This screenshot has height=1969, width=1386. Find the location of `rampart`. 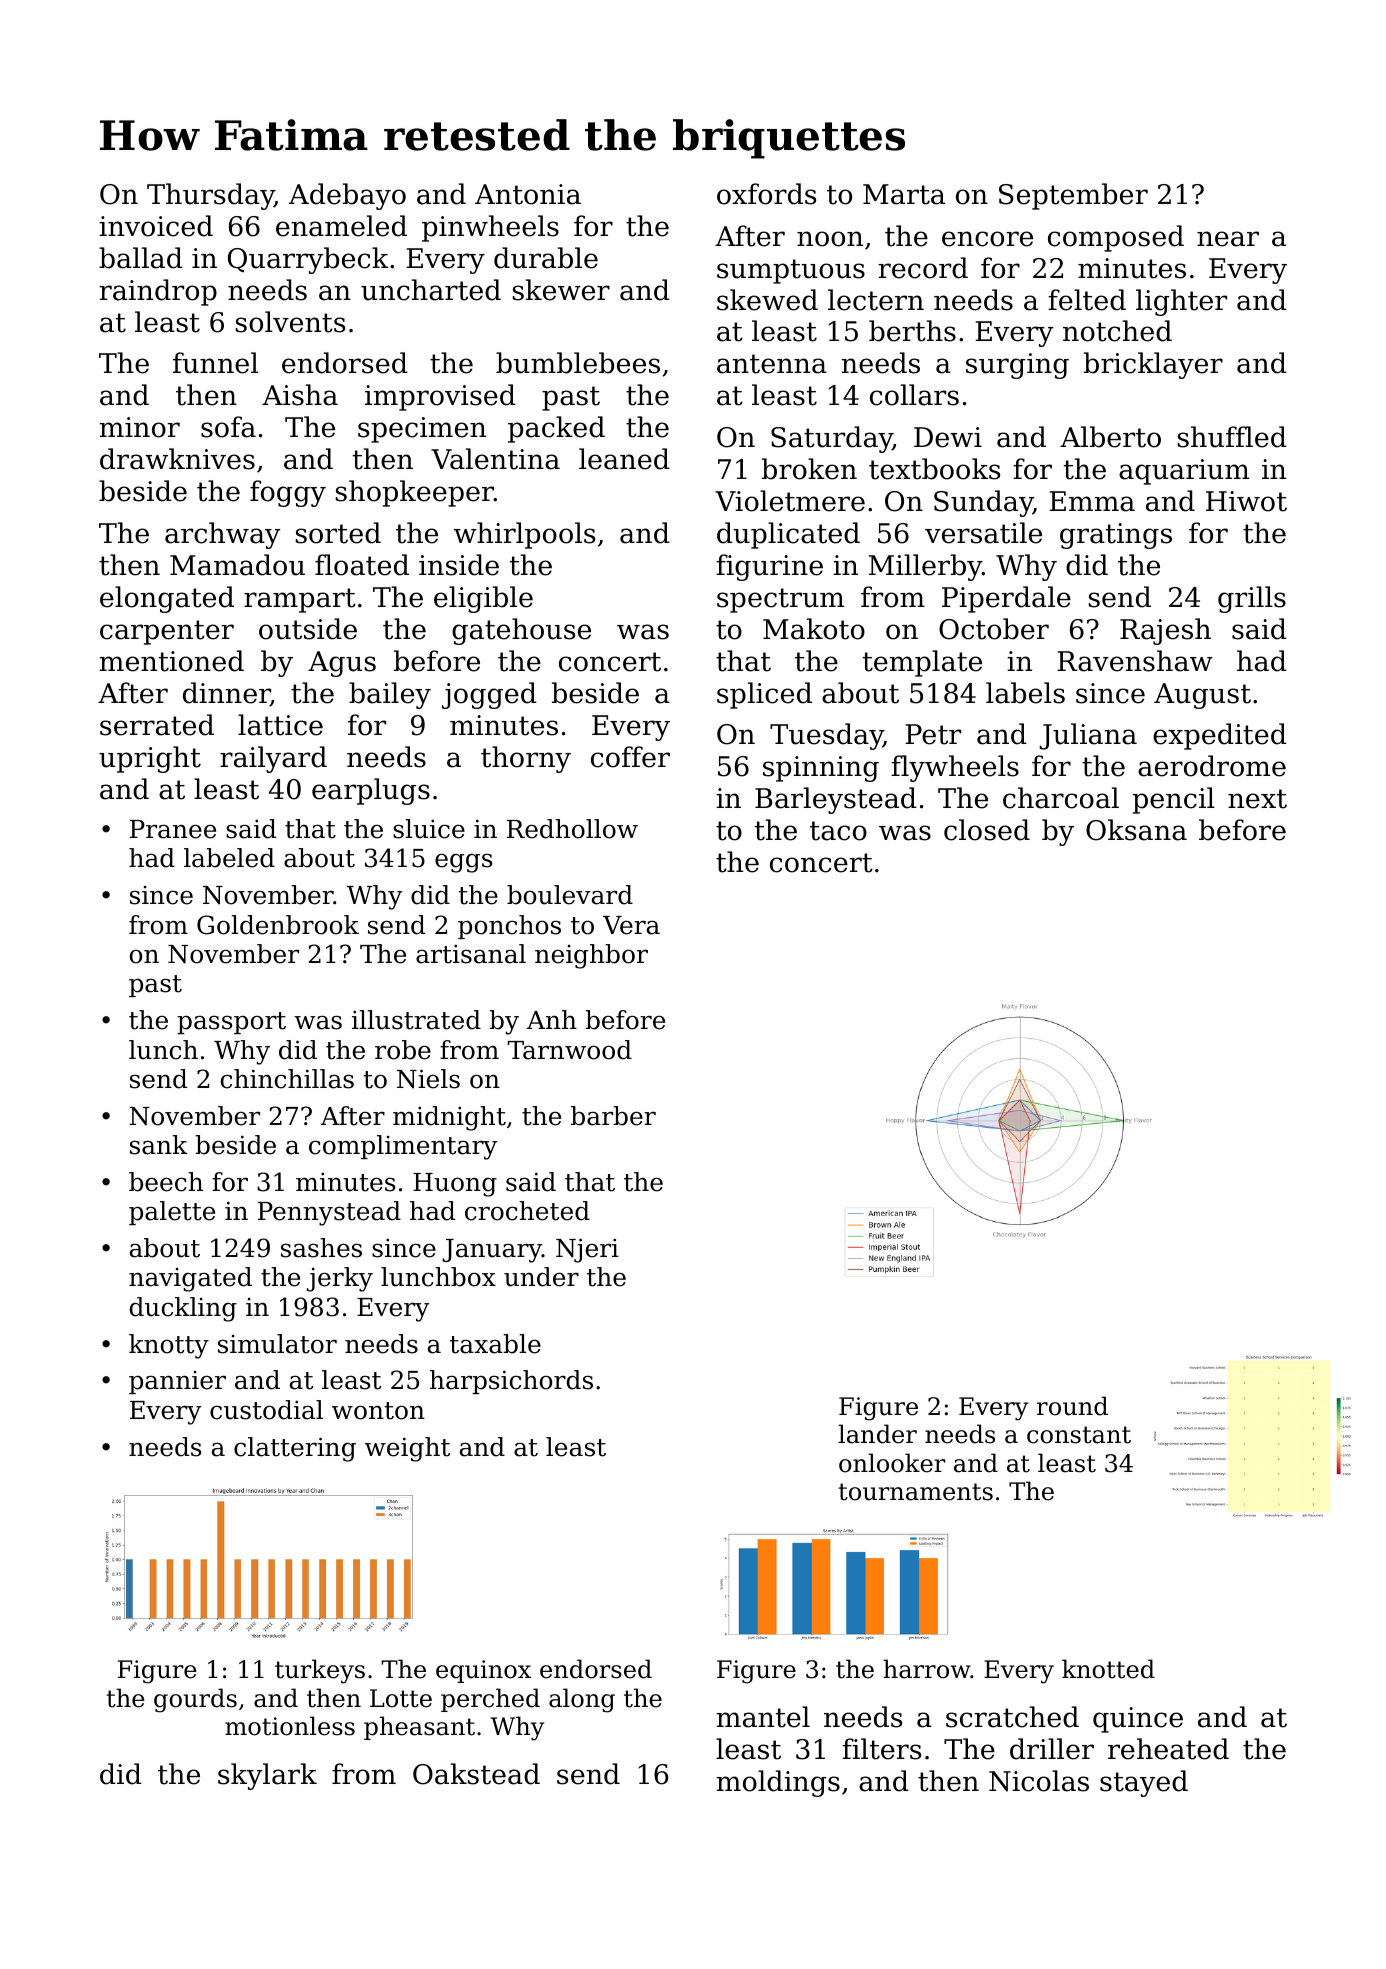

rampart is located at coordinates (300, 600).
